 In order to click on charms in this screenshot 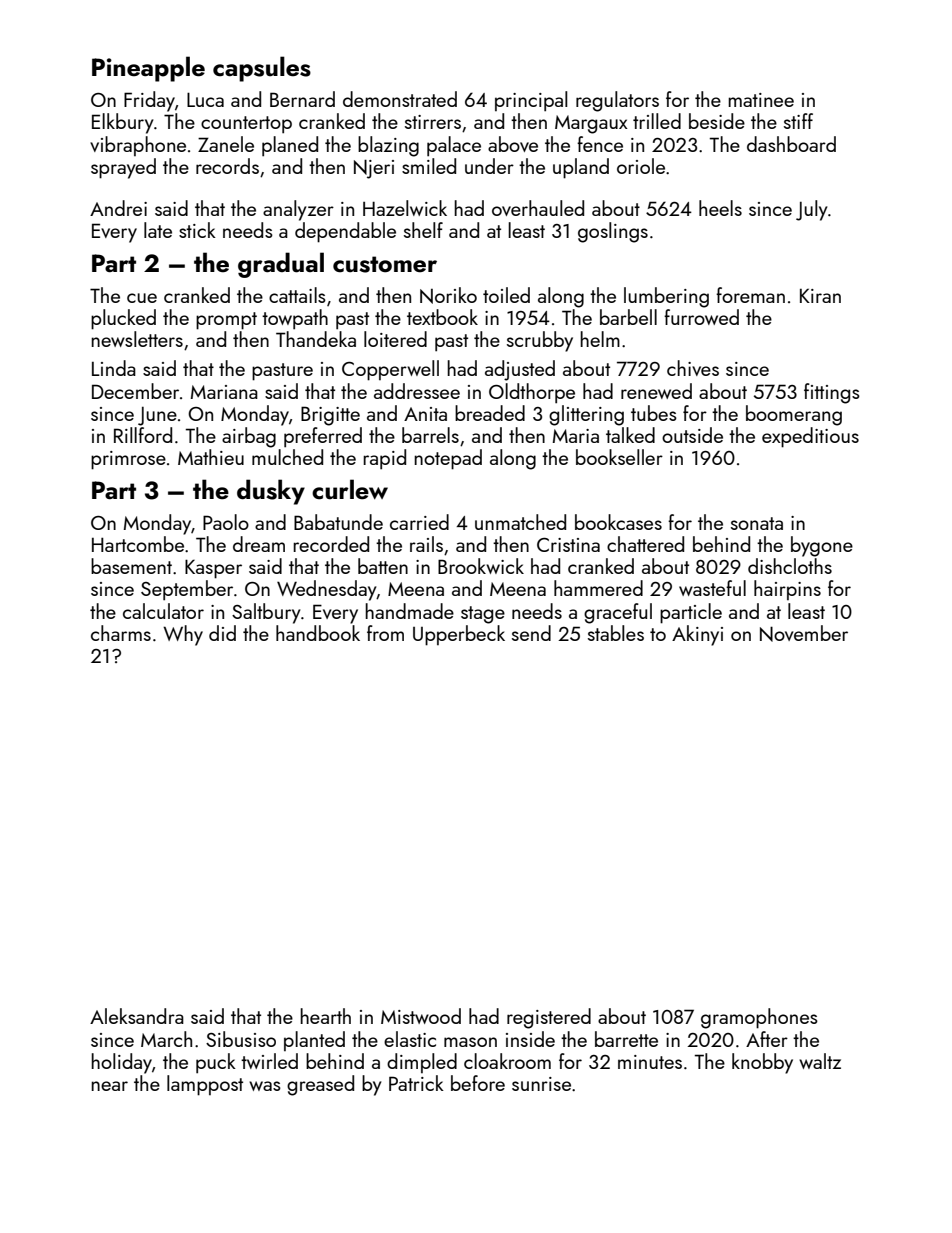, I will do `click(121, 633)`.
